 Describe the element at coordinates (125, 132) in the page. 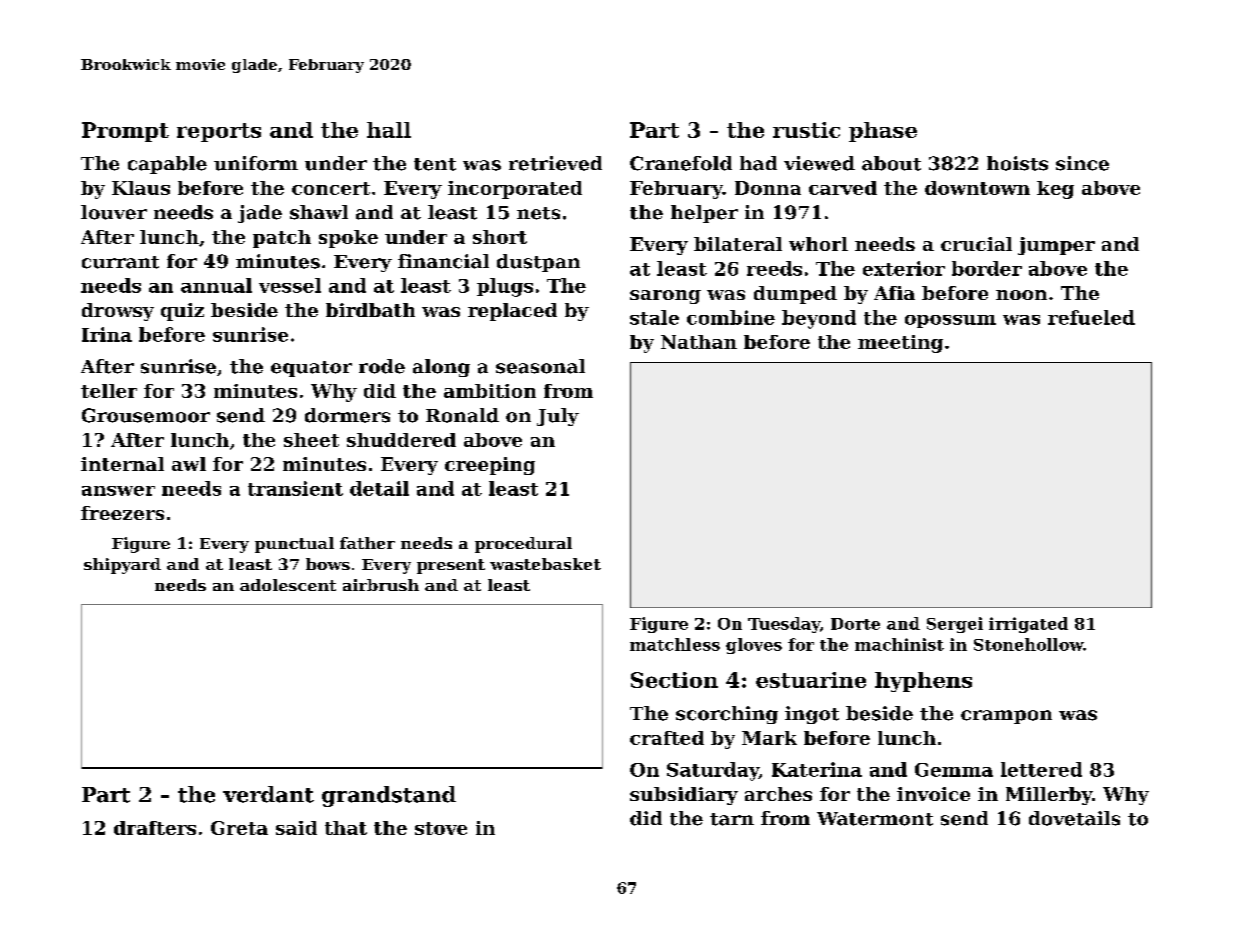

I see `Prompt` at that location.
